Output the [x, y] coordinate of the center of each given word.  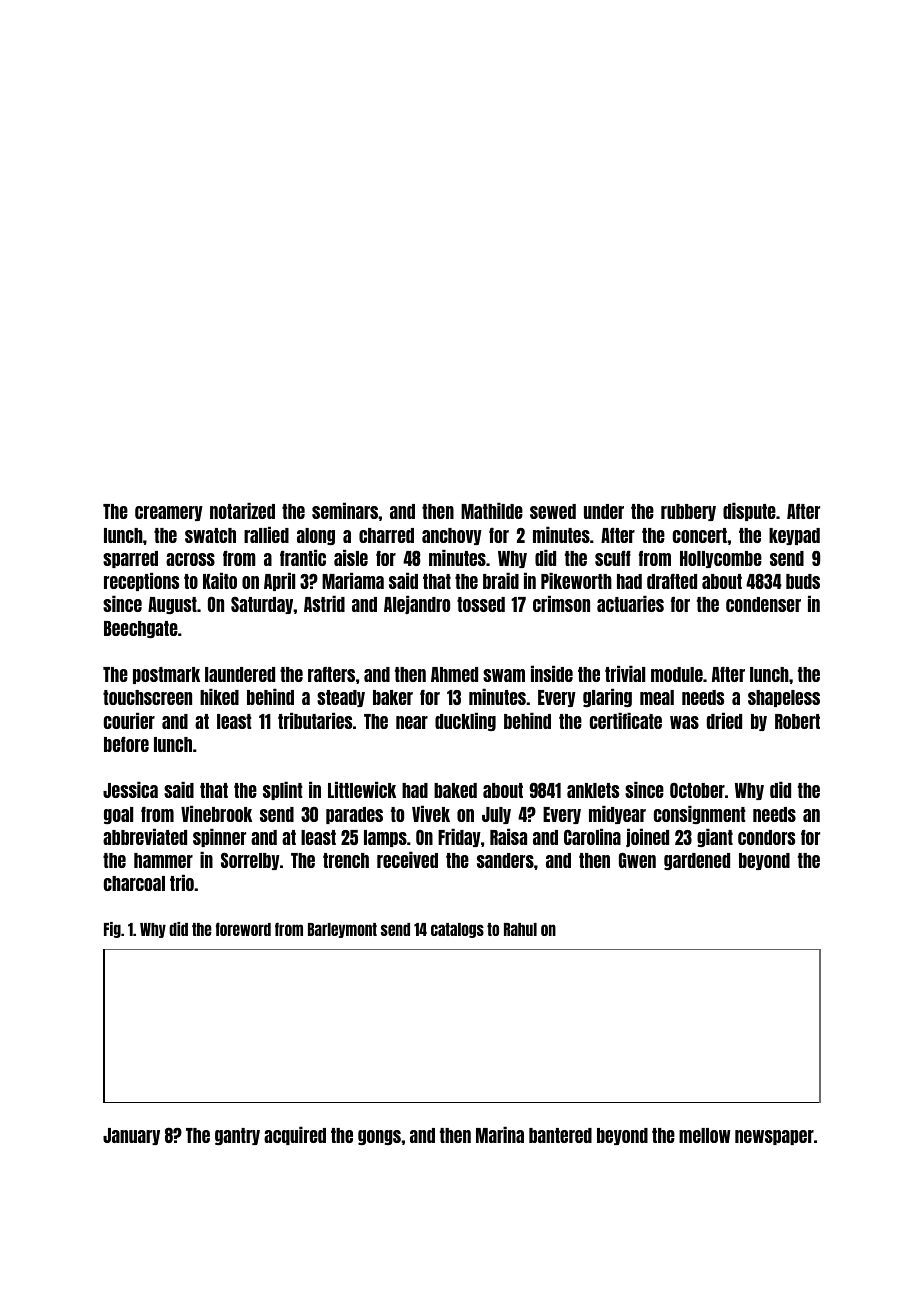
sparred [130, 559]
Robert [797, 721]
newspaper [774, 1137]
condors [766, 837]
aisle [351, 557]
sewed [553, 511]
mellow [705, 1135]
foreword [243, 929]
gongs [379, 1137]
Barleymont [342, 930]
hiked [219, 696]
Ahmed [454, 674]
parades [354, 815]
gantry [237, 1136]
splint [283, 790]
